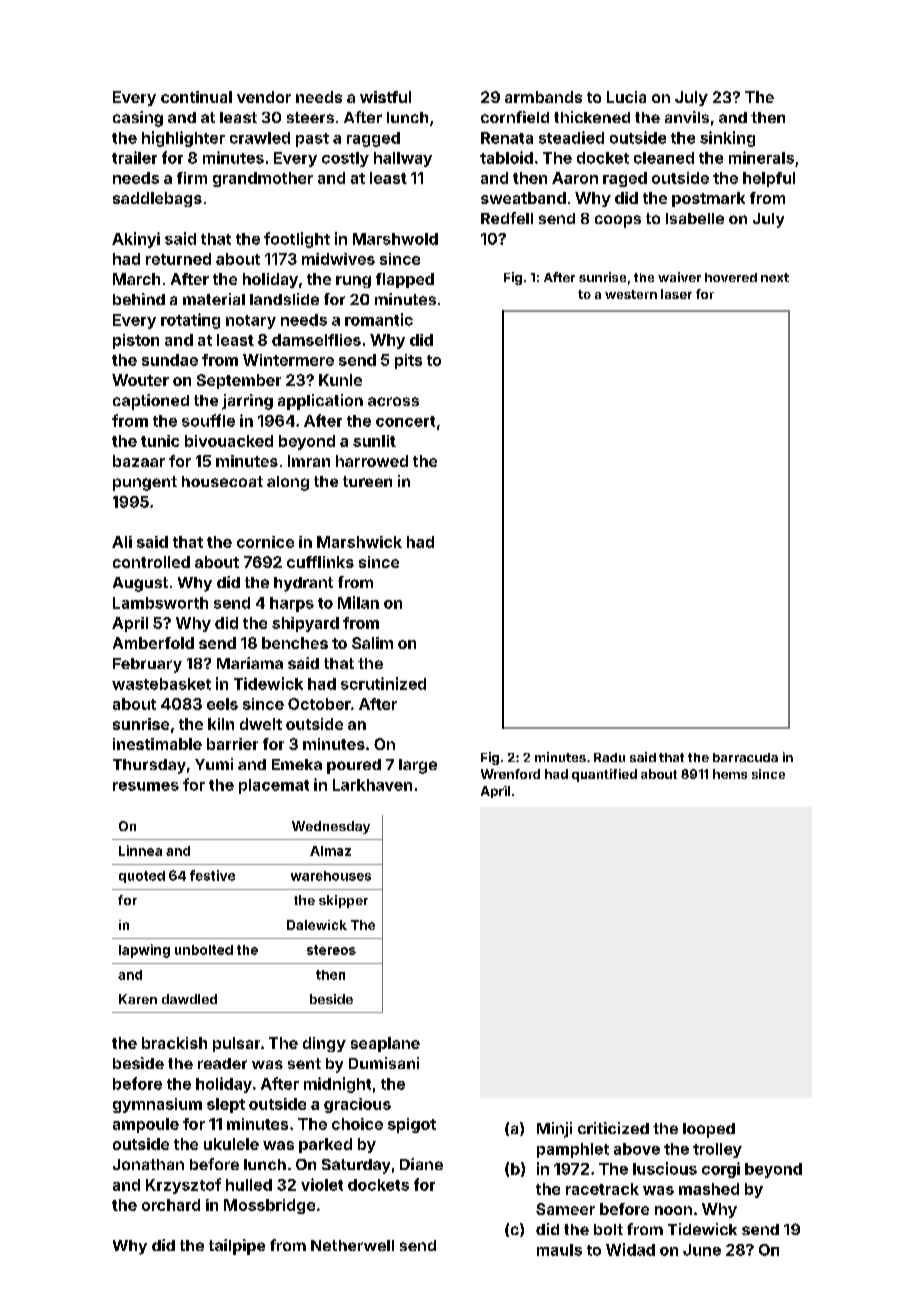  Describe the element at coordinates (148, 1164) in the document. I see `Jonathan` at that location.
